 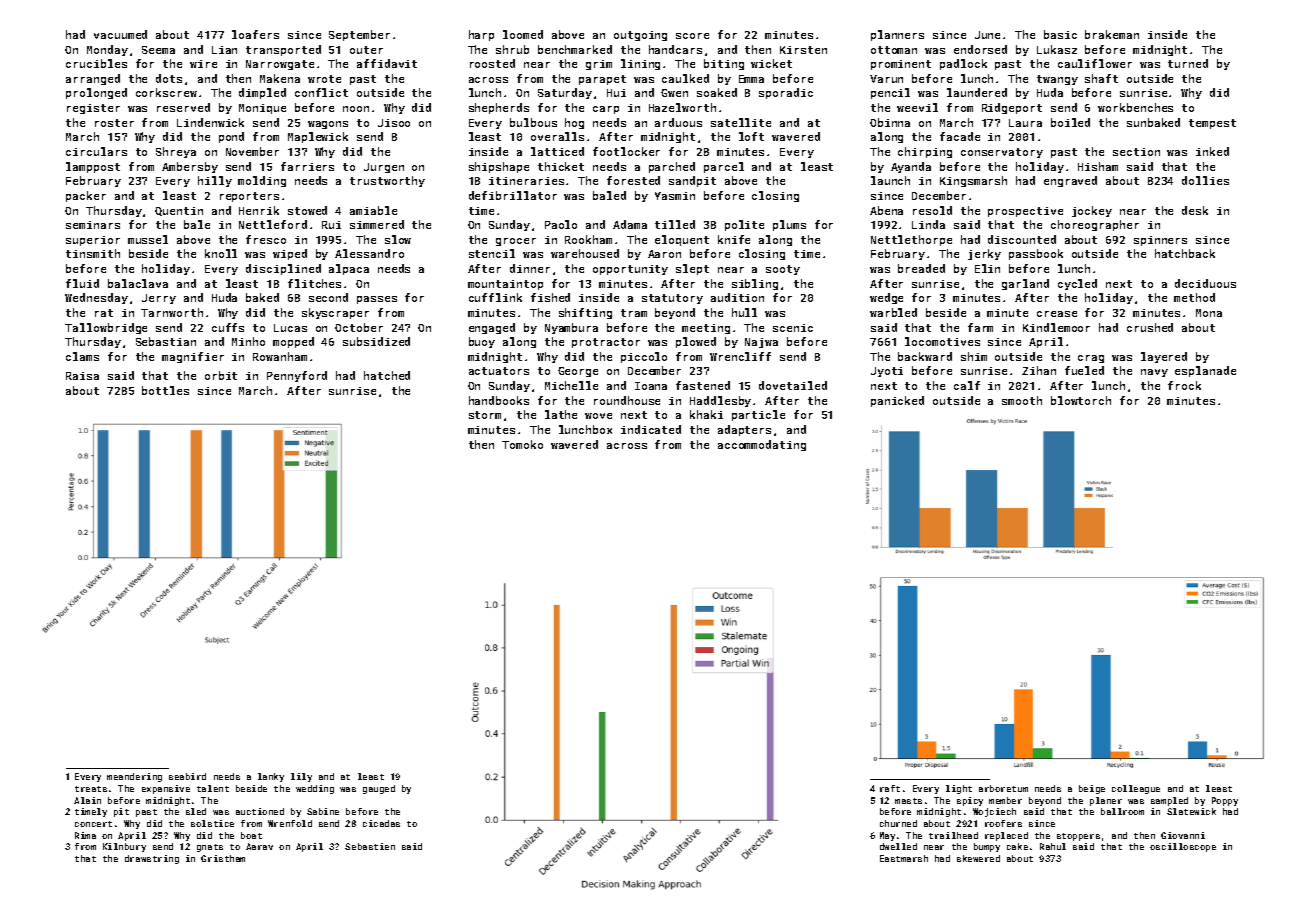 What do you see at coordinates (193, 357) in the page?
I see `magnifier` at bounding box center [193, 357].
